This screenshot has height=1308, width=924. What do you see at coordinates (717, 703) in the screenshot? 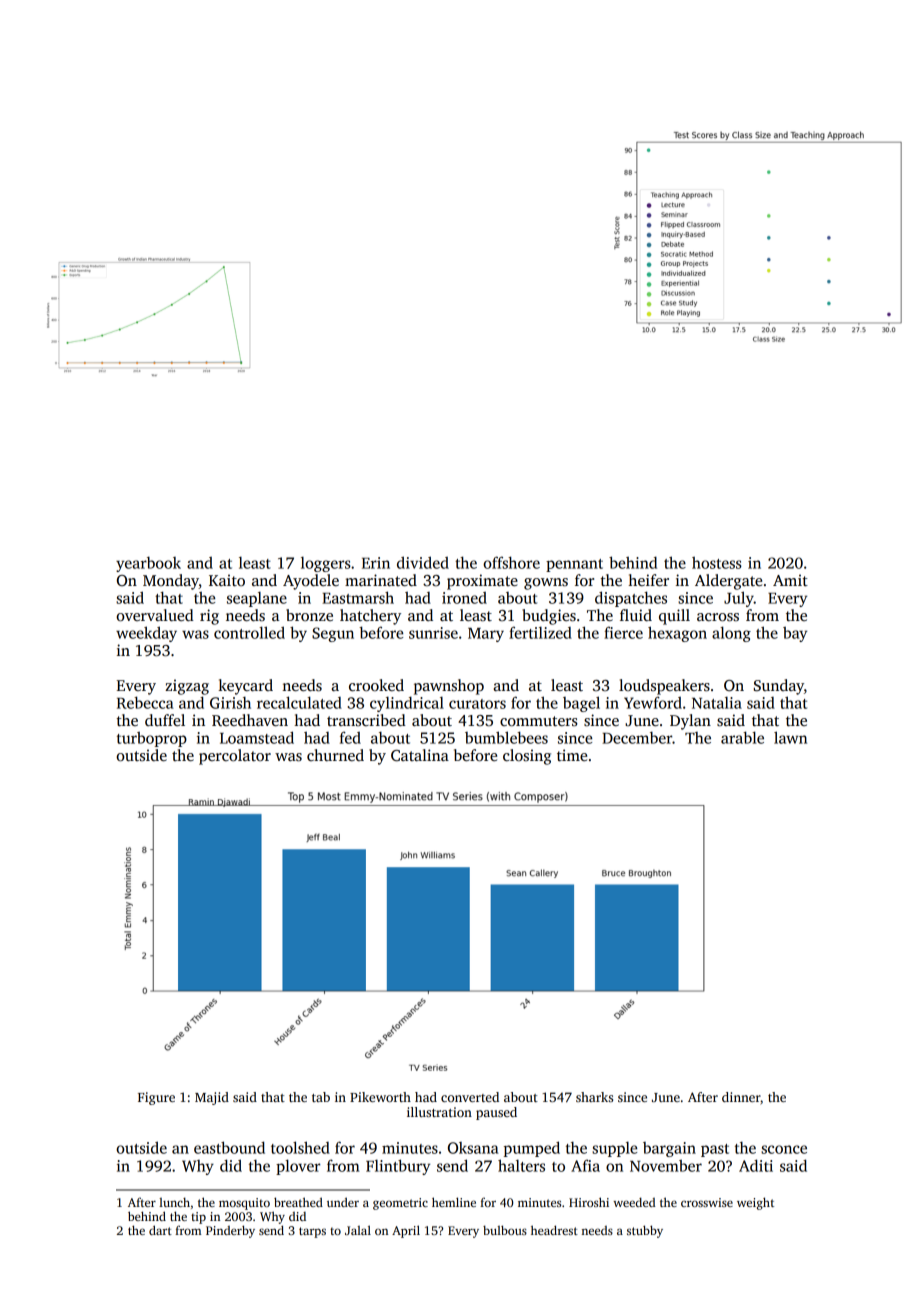
I see `Natalia` at bounding box center [717, 703].
